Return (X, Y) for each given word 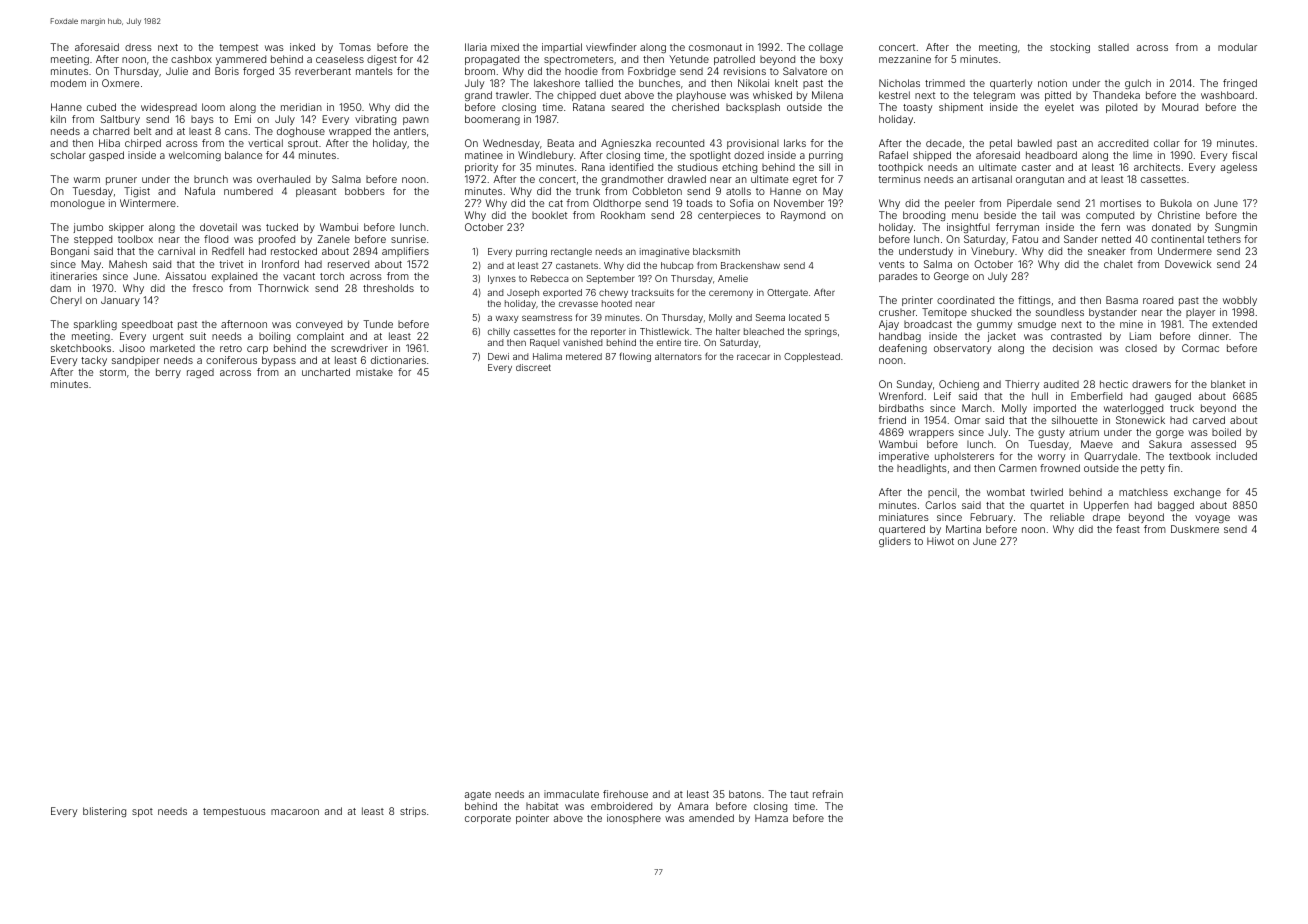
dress (138, 47)
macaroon (295, 812)
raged (200, 373)
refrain (828, 794)
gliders (895, 542)
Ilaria (476, 47)
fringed (1240, 84)
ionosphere (634, 819)
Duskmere (1195, 529)
